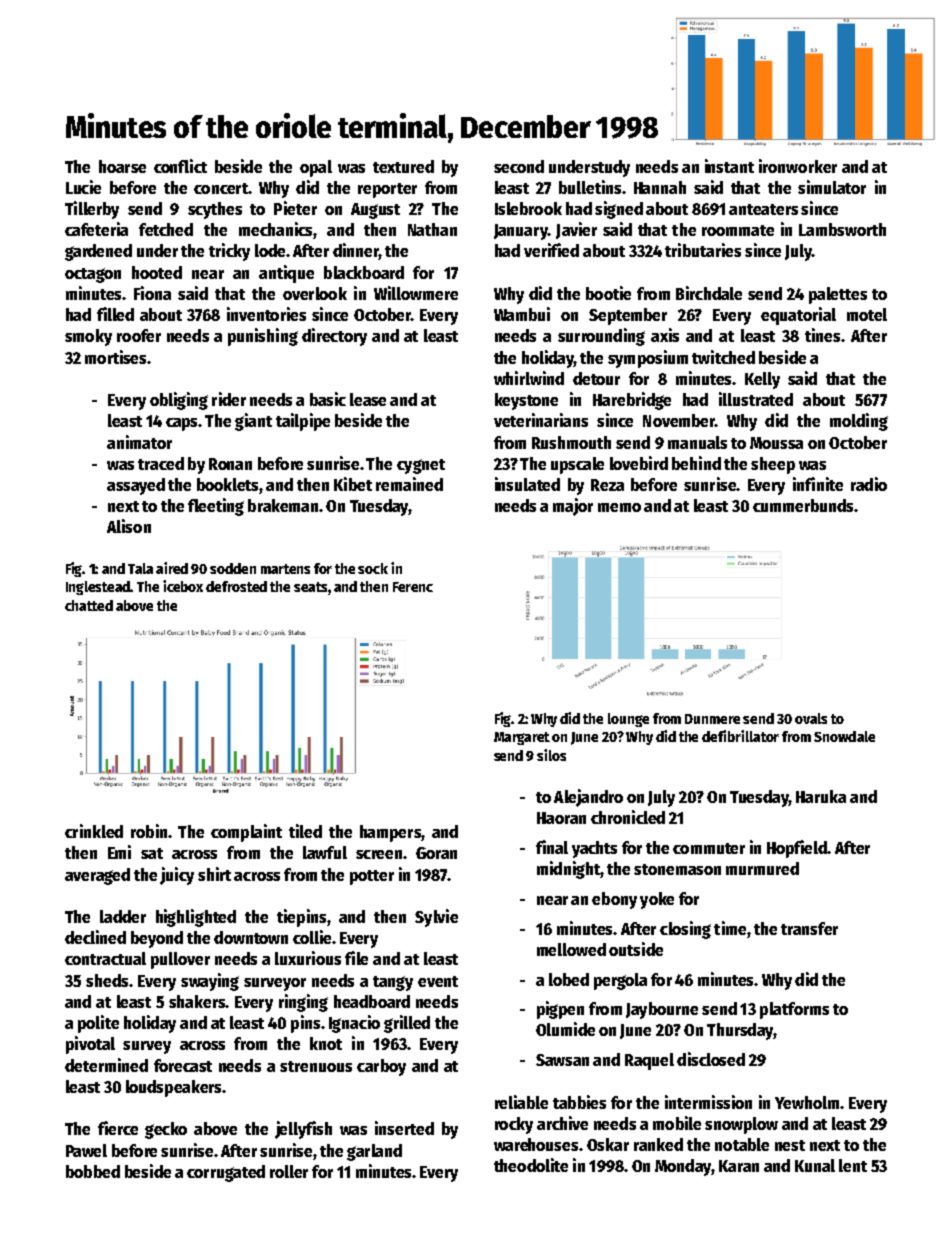 The width and height of the screenshot is (952, 1233). I want to click on Snowdale, so click(844, 736).
